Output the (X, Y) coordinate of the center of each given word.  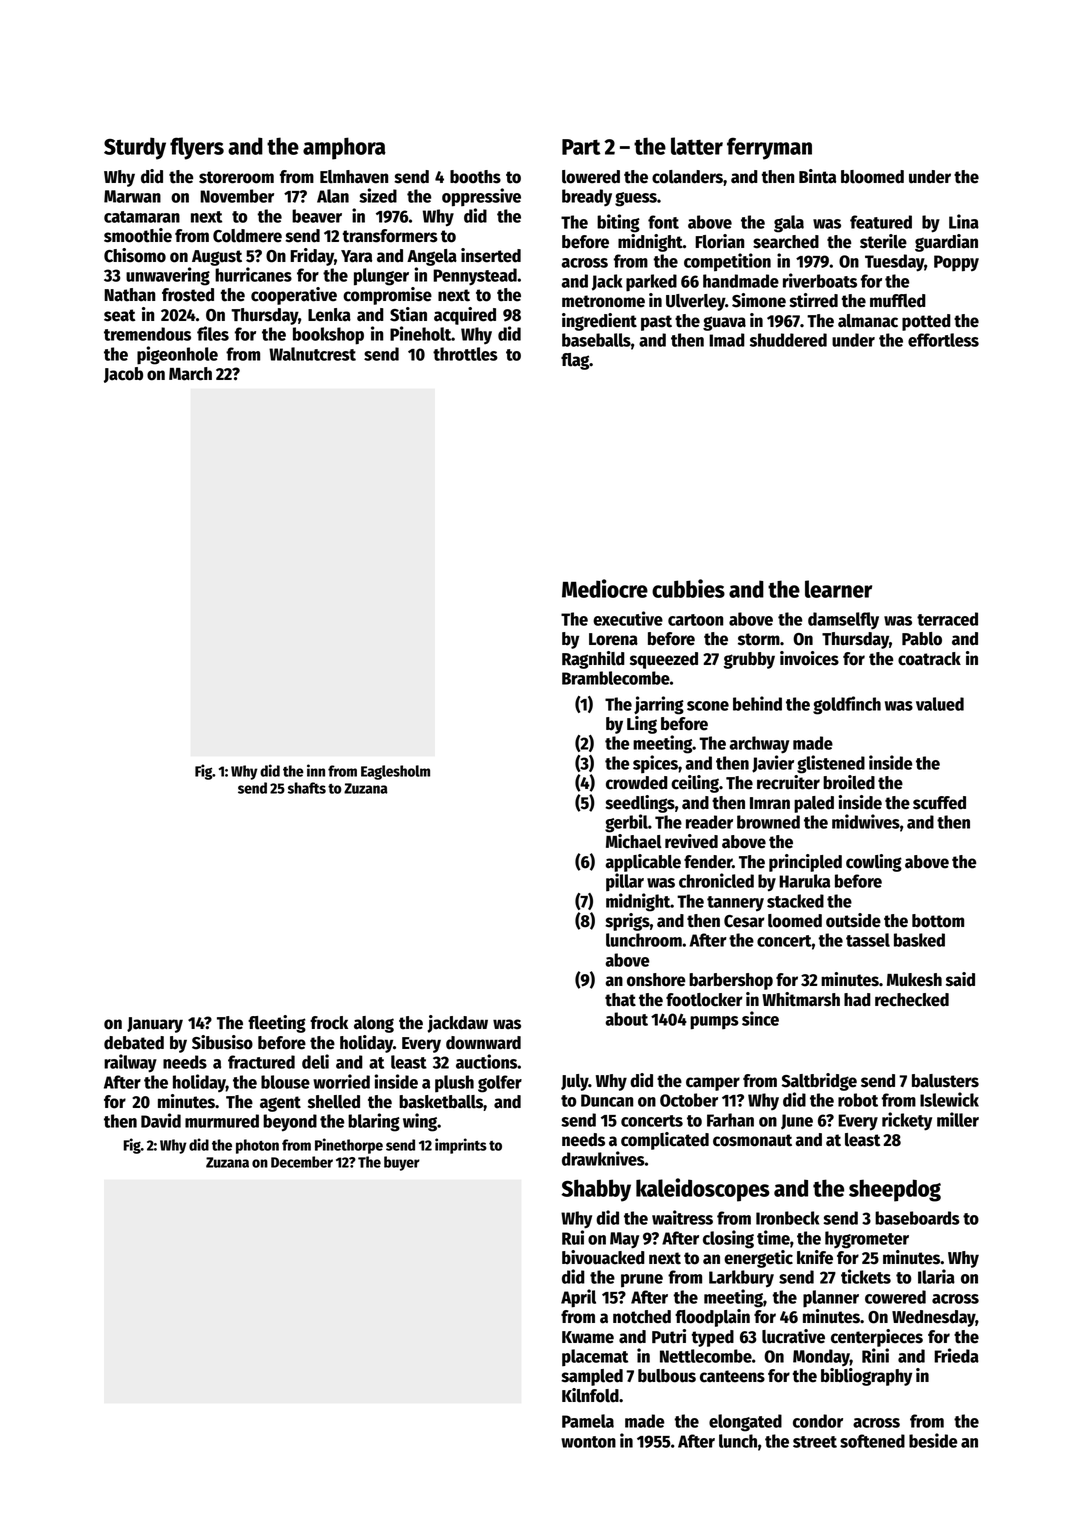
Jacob (123, 375)
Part (581, 147)
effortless (943, 340)
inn (316, 770)
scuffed (939, 803)
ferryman (769, 148)
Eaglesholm (395, 772)
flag (575, 361)
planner (831, 1299)
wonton (588, 1442)
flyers (197, 148)
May (624, 1240)
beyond (290, 1123)
